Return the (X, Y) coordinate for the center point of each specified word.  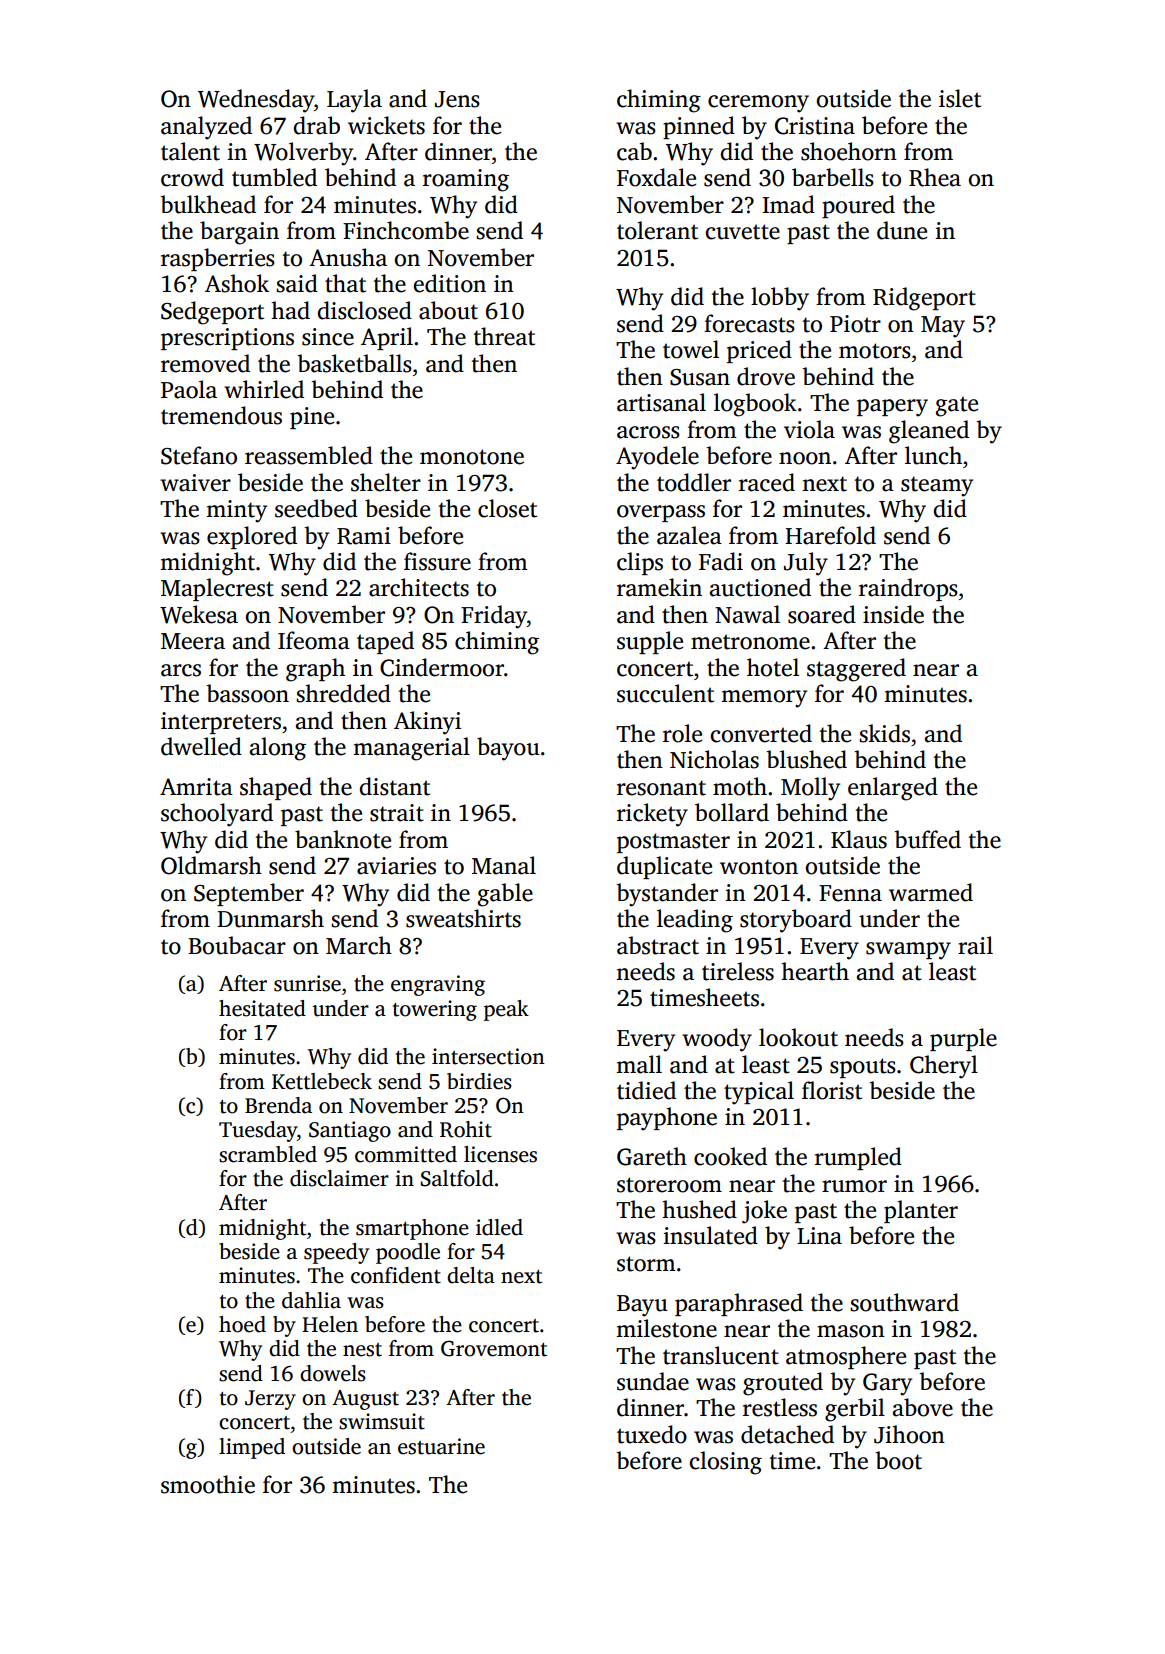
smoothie (208, 1484)
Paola (189, 389)
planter (921, 1211)
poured (858, 206)
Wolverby (303, 154)
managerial (411, 749)
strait (397, 813)
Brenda (278, 1105)
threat (504, 336)
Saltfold (457, 1178)
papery (892, 408)
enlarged (893, 789)
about (448, 310)
